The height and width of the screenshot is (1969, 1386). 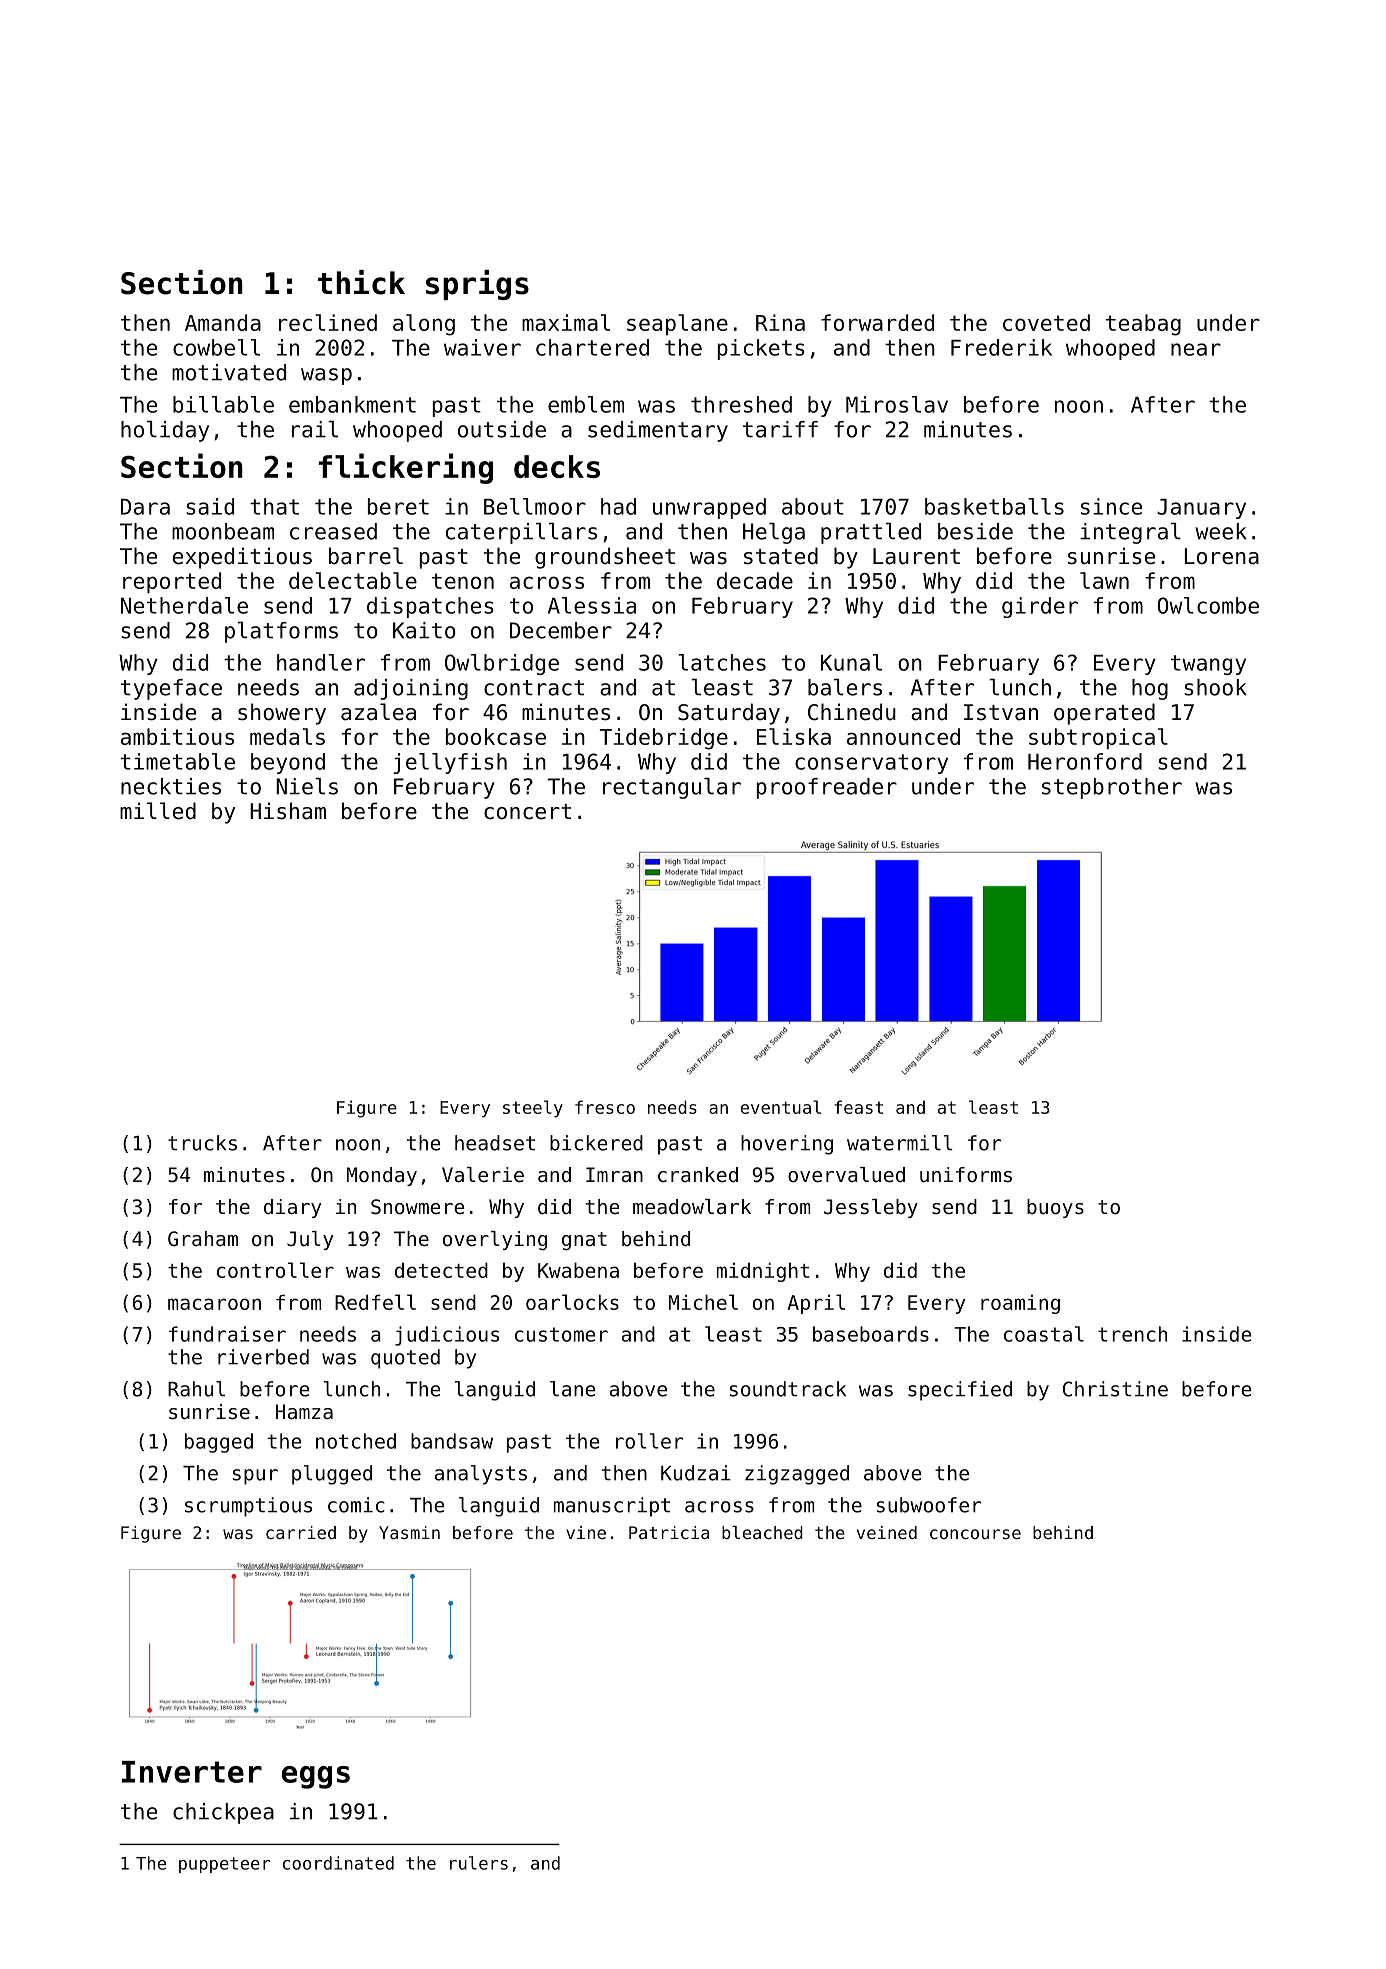 What do you see at coordinates (405, 1359) in the screenshot?
I see `quoted` at bounding box center [405, 1359].
